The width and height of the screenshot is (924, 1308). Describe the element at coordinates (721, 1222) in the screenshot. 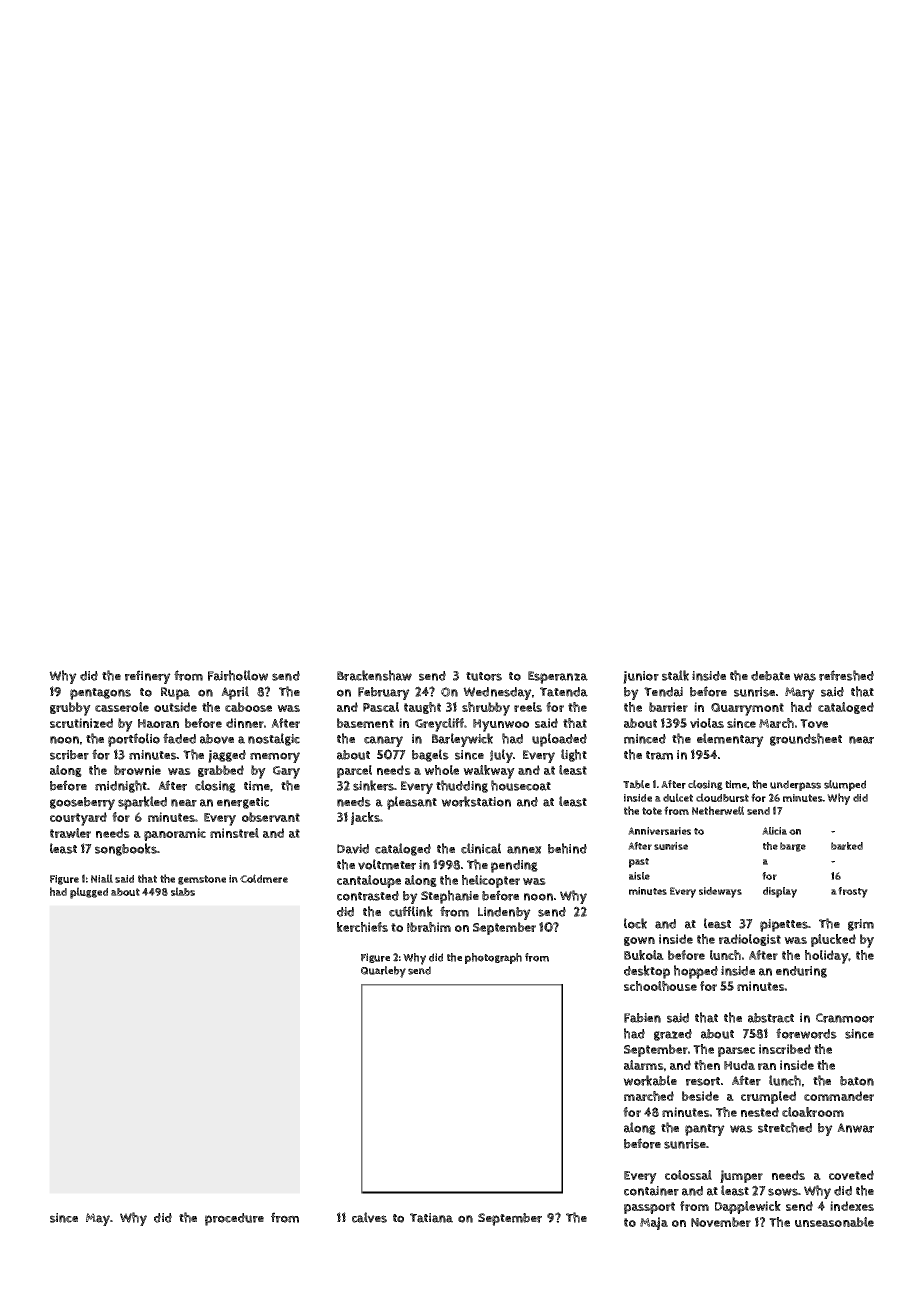

I see `November` at that location.
